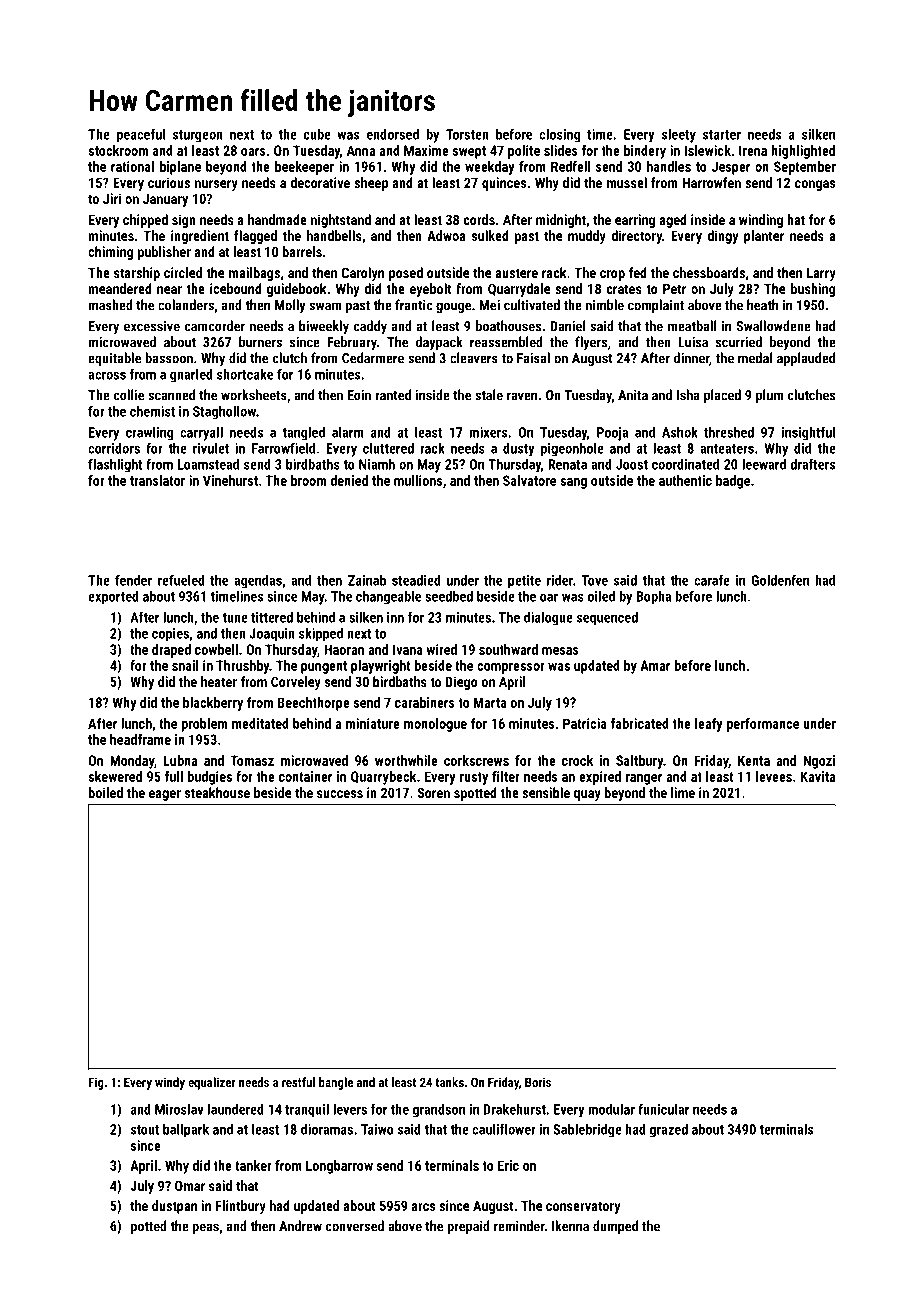  Describe the element at coordinates (170, 1083) in the page. I see `windy` at that location.
